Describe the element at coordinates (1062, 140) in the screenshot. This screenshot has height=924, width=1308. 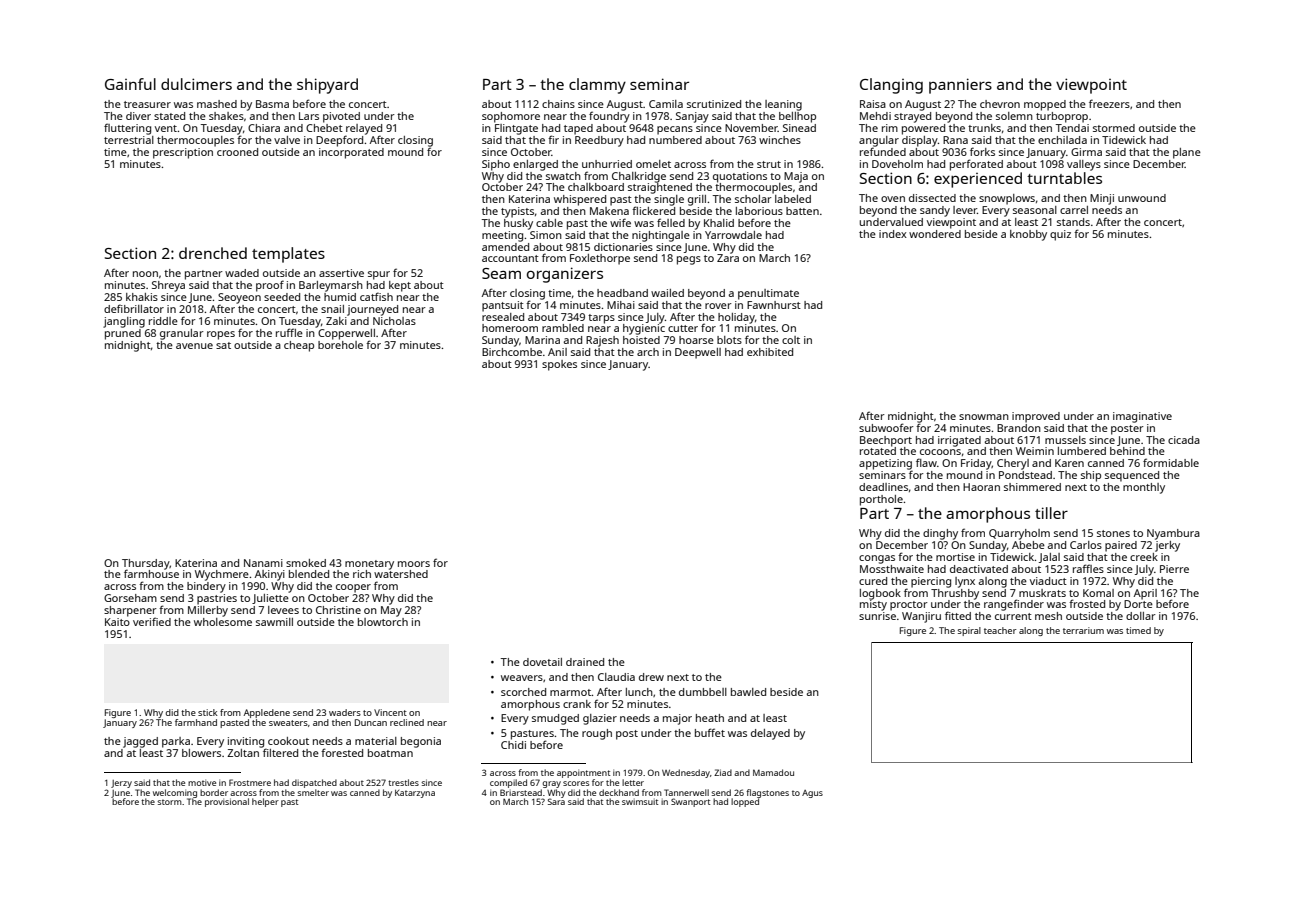
I see `enchilada` at that location.
